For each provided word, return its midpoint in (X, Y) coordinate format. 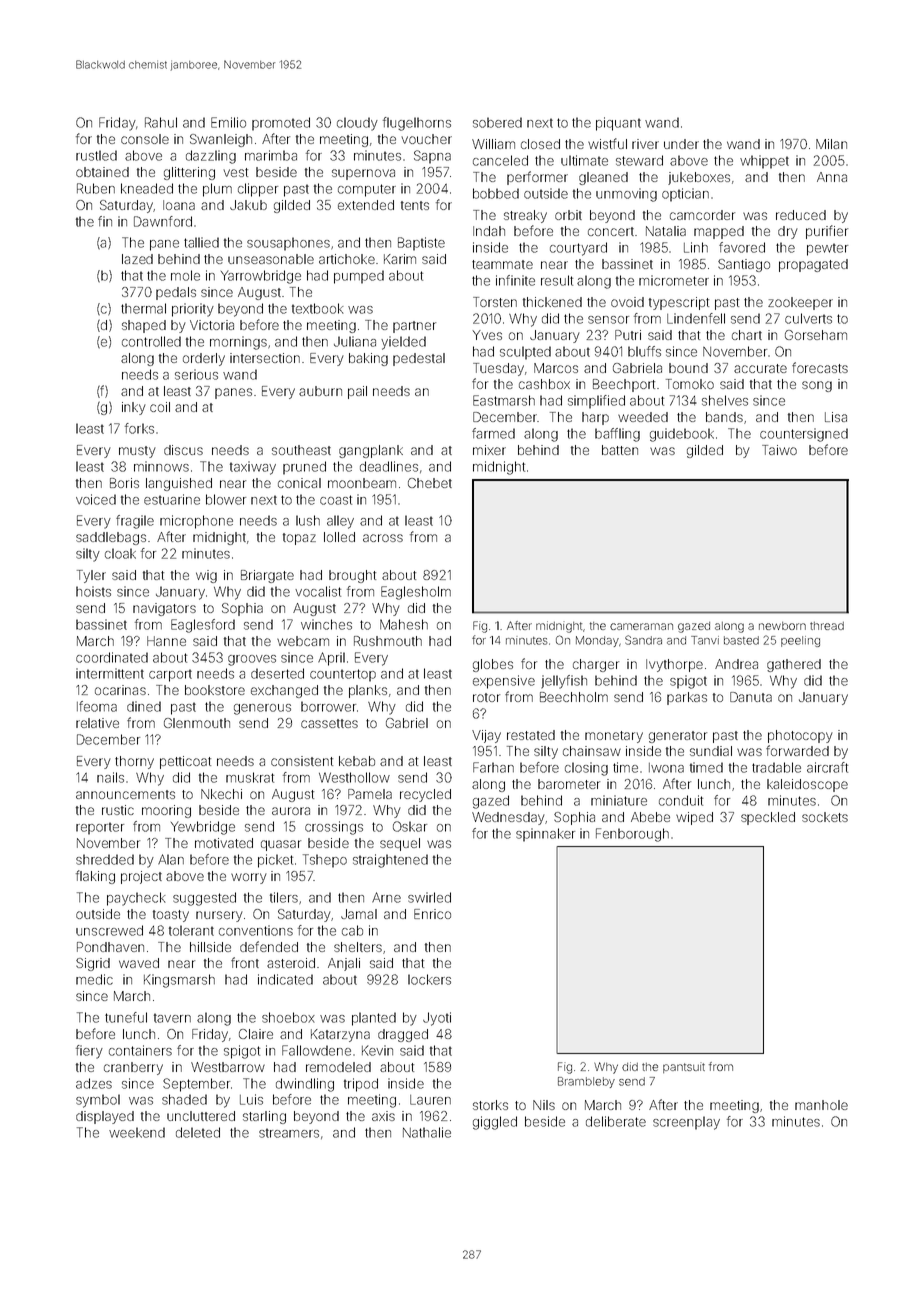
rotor (486, 697)
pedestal (419, 359)
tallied (201, 242)
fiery (89, 1052)
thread (827, 626)
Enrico (432, 914)
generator (678, 737)
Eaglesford (203, 626)
